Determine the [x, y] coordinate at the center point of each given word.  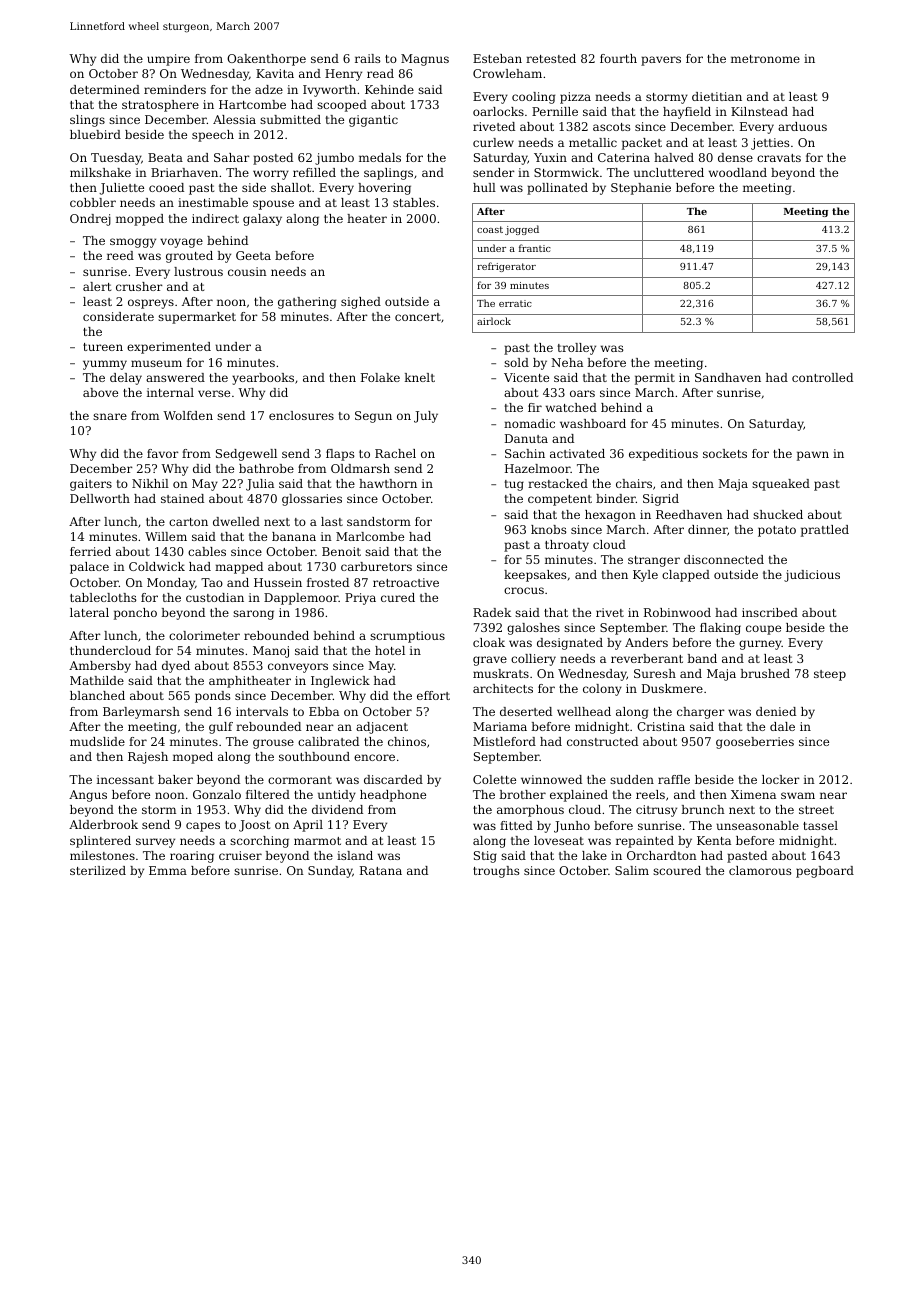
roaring [192, 857]
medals [380, 157]
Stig [485, 857]
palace [89, 568]
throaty [567, 546]
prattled [825, 531]
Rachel [395, 453]
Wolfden [188, 415]
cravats [779, 158]
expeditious [663, 455]
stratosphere [160, 106]
